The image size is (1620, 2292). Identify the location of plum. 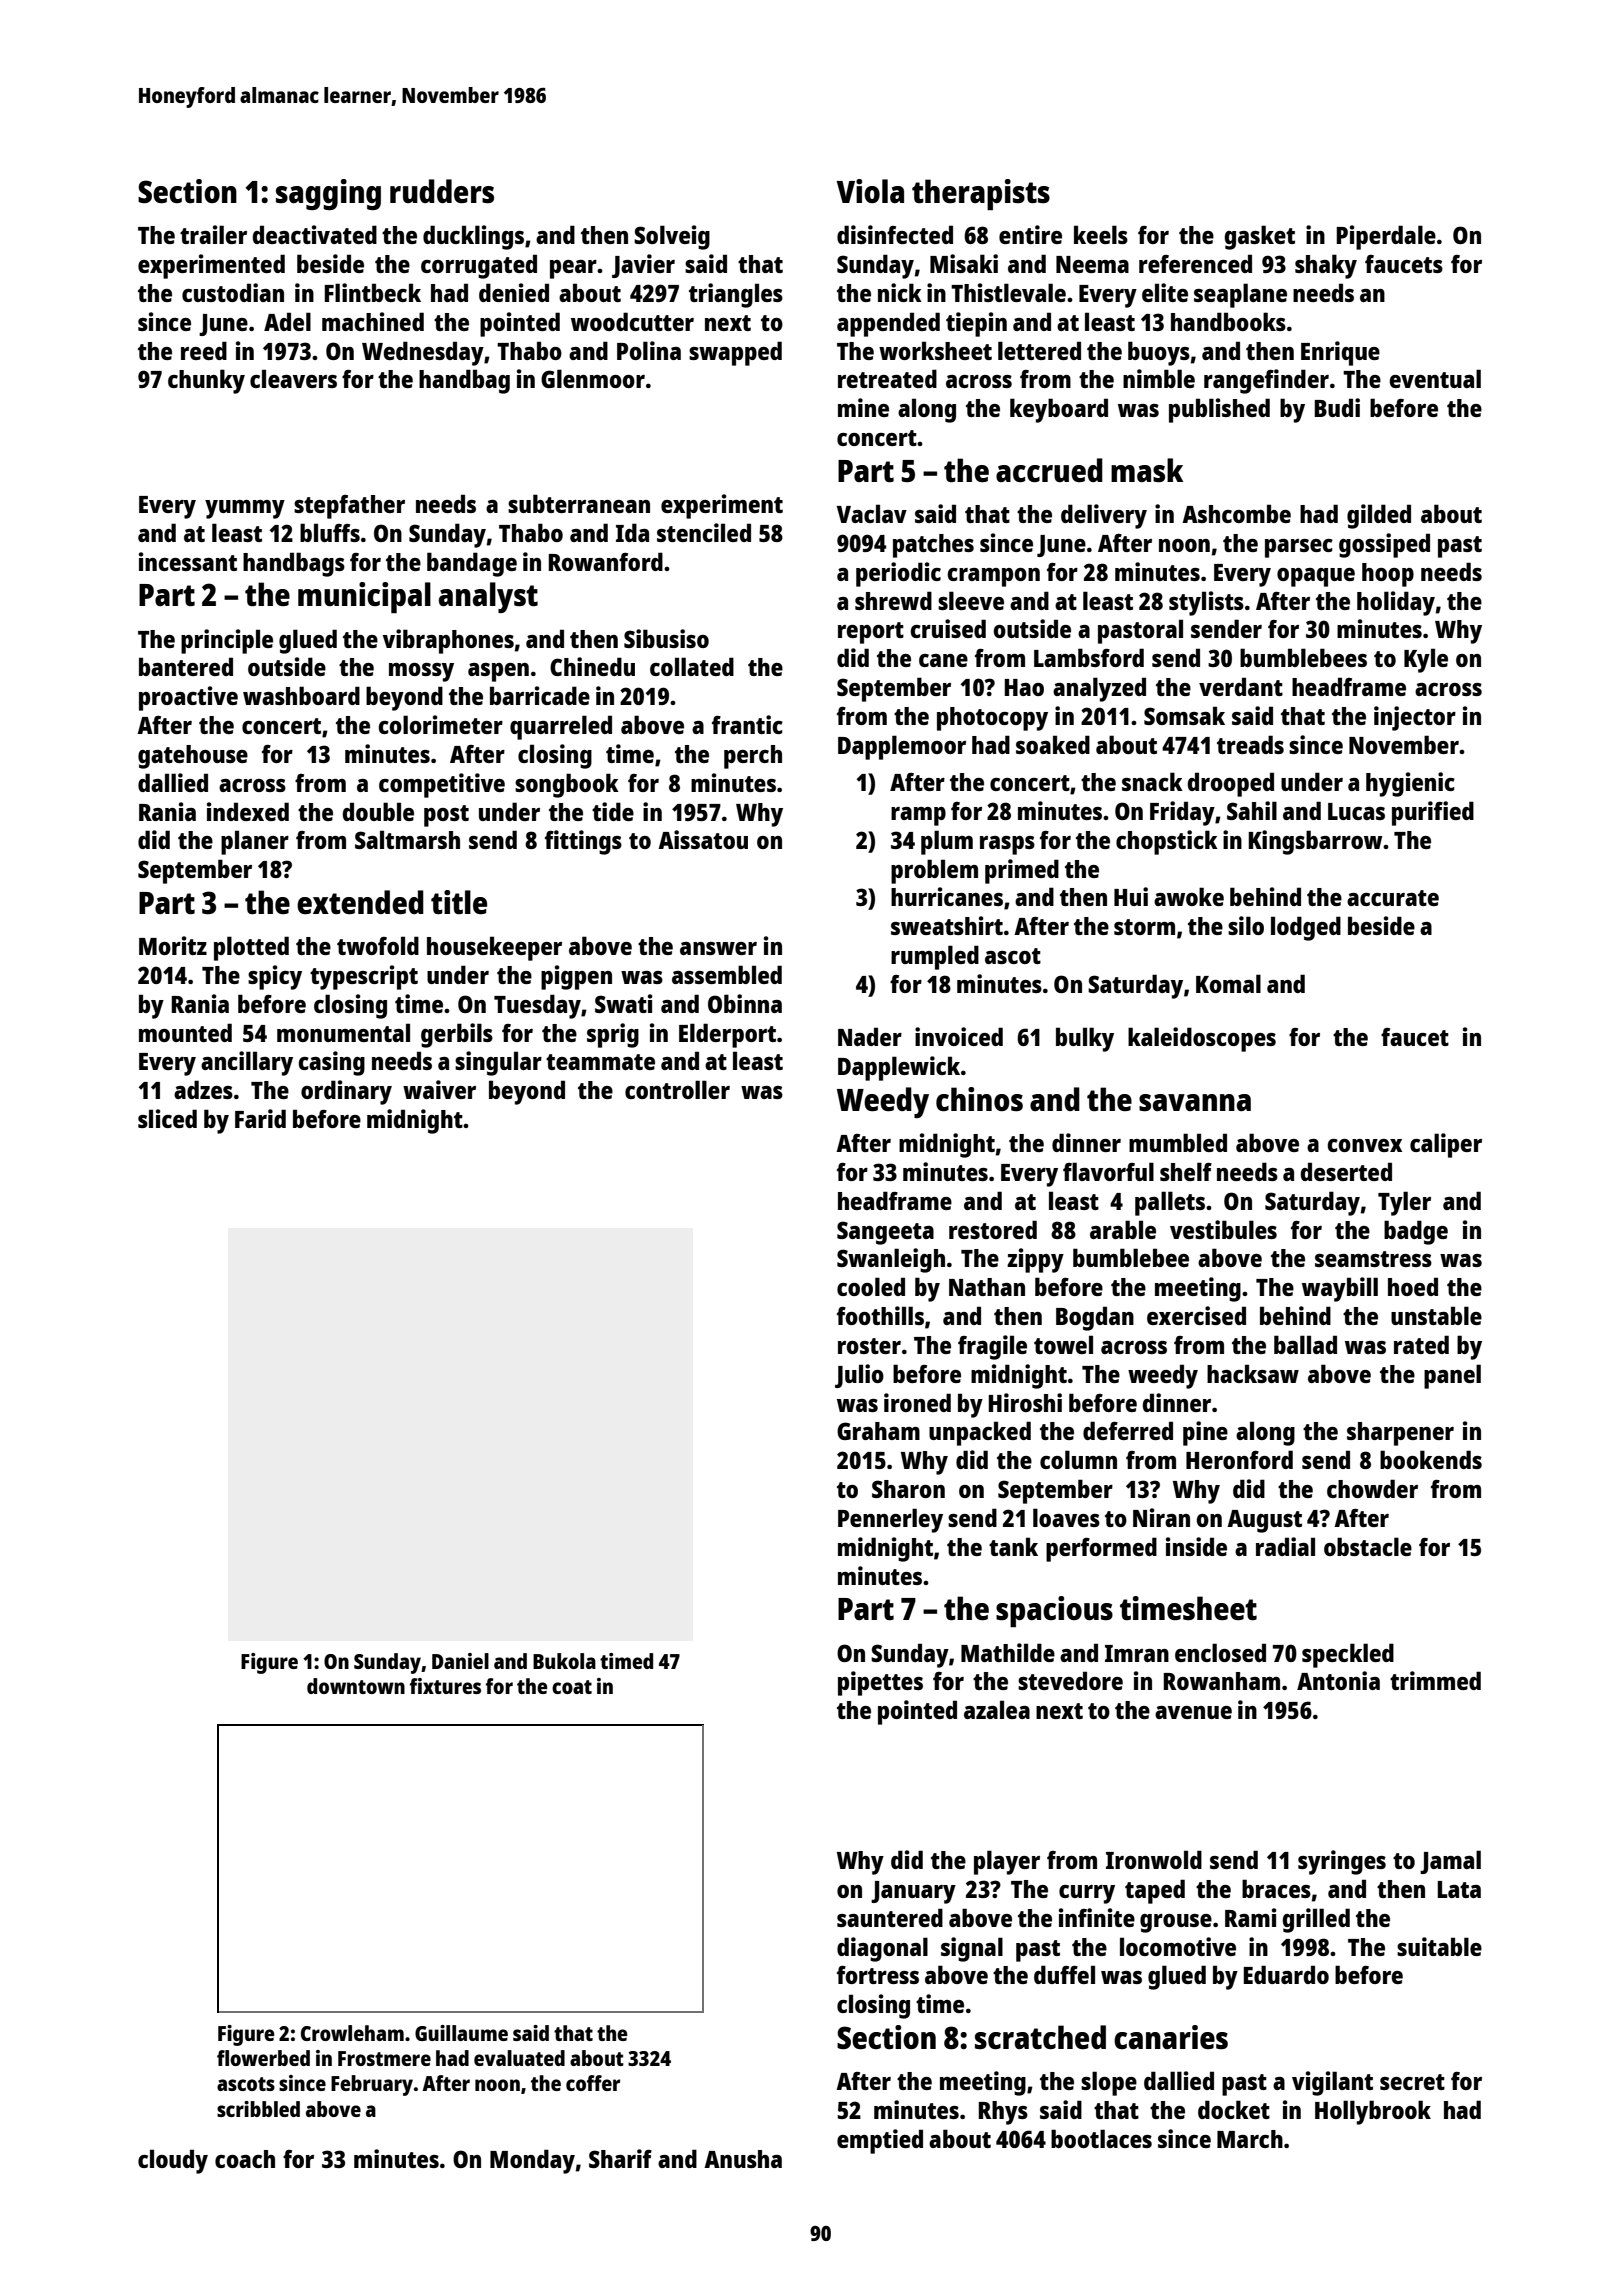
(947, 842).
